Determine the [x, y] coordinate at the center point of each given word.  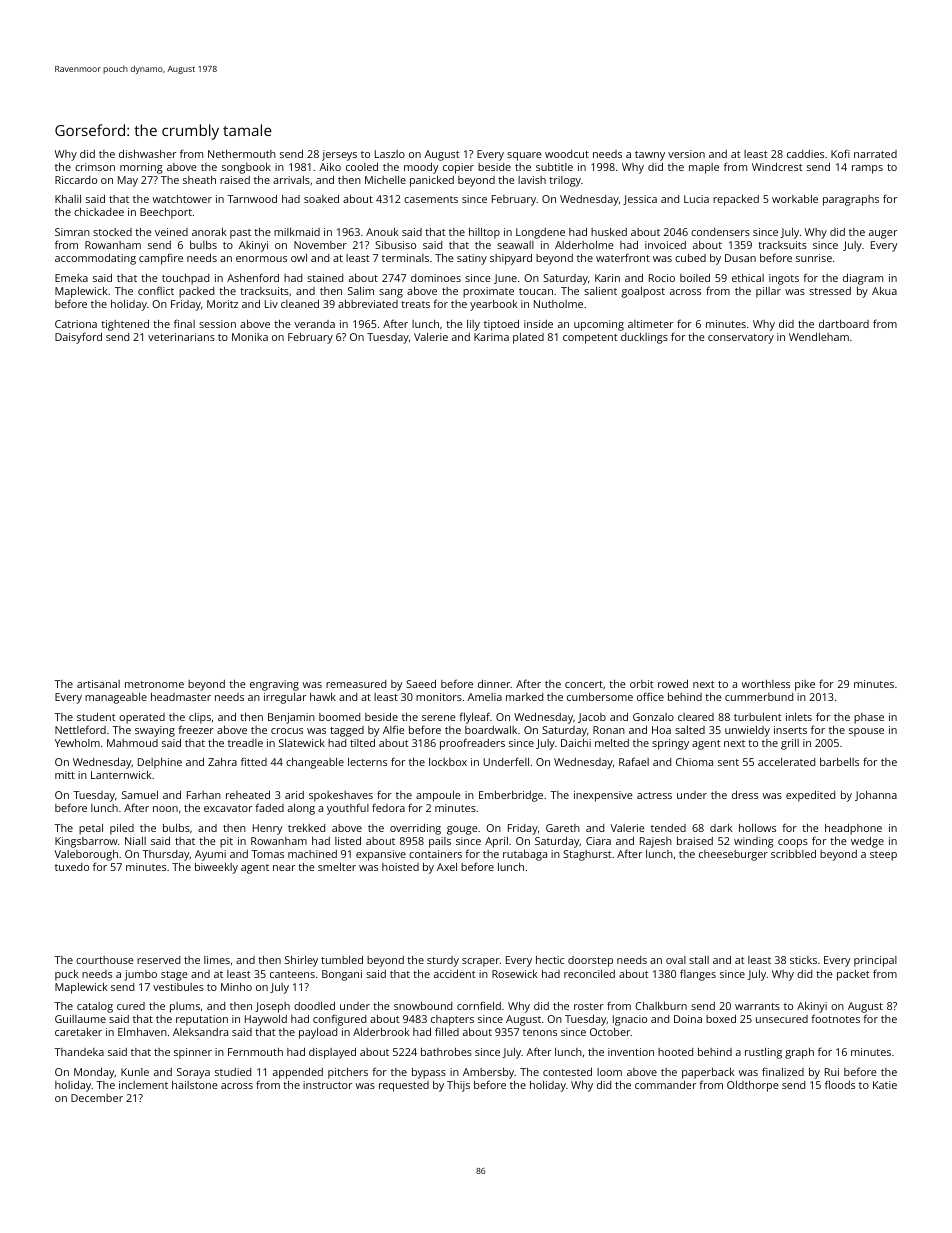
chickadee [99, 212]
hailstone [195, 1085]
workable [795, 199]
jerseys [339, 155]
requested [404, 1086]
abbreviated [368, 304]
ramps [867, 169]
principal [875, 961]
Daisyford [78, 338]
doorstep [590, 961]
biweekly [216, 868]
